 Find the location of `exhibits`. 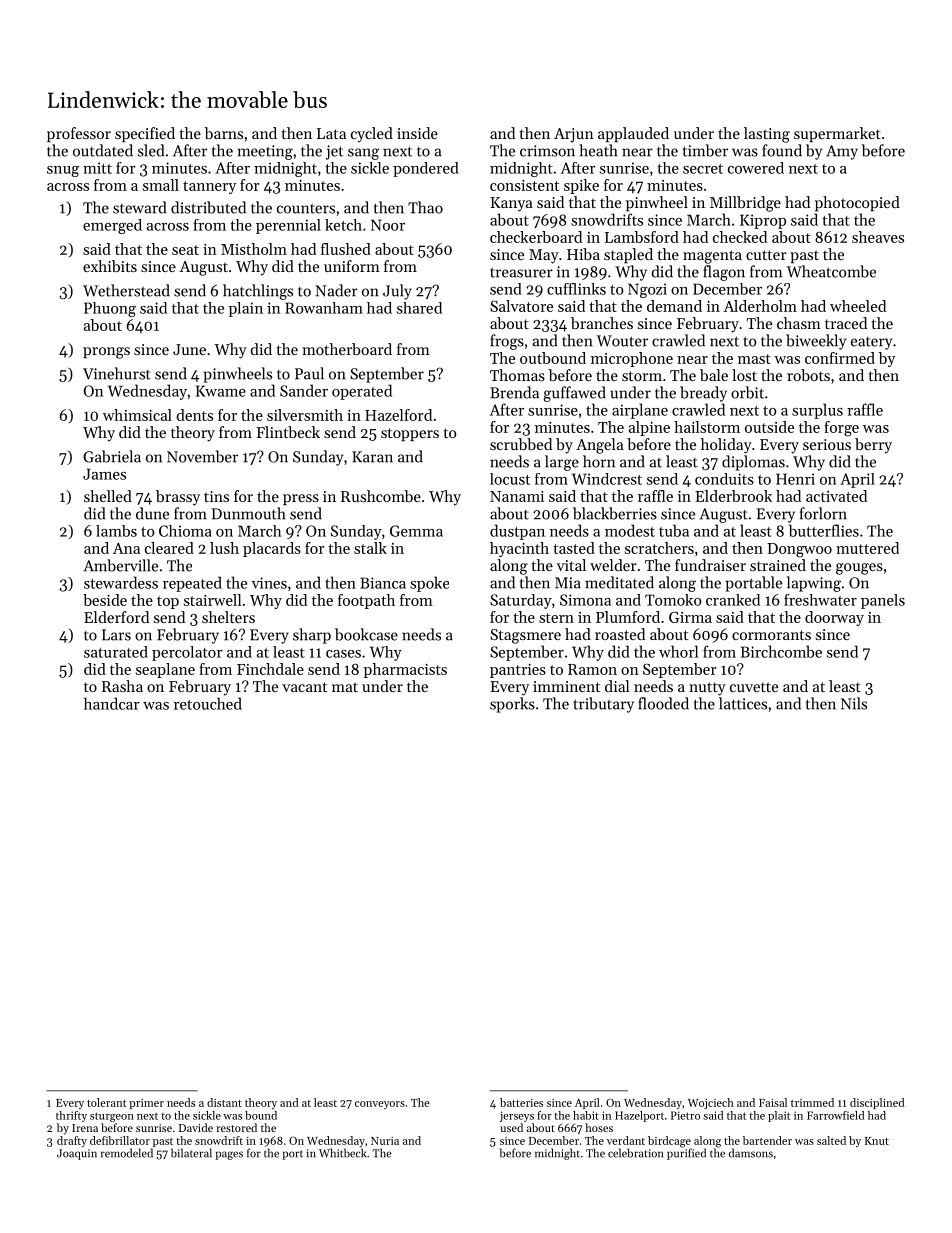

exhibits is located at coordinates (110, 266).
